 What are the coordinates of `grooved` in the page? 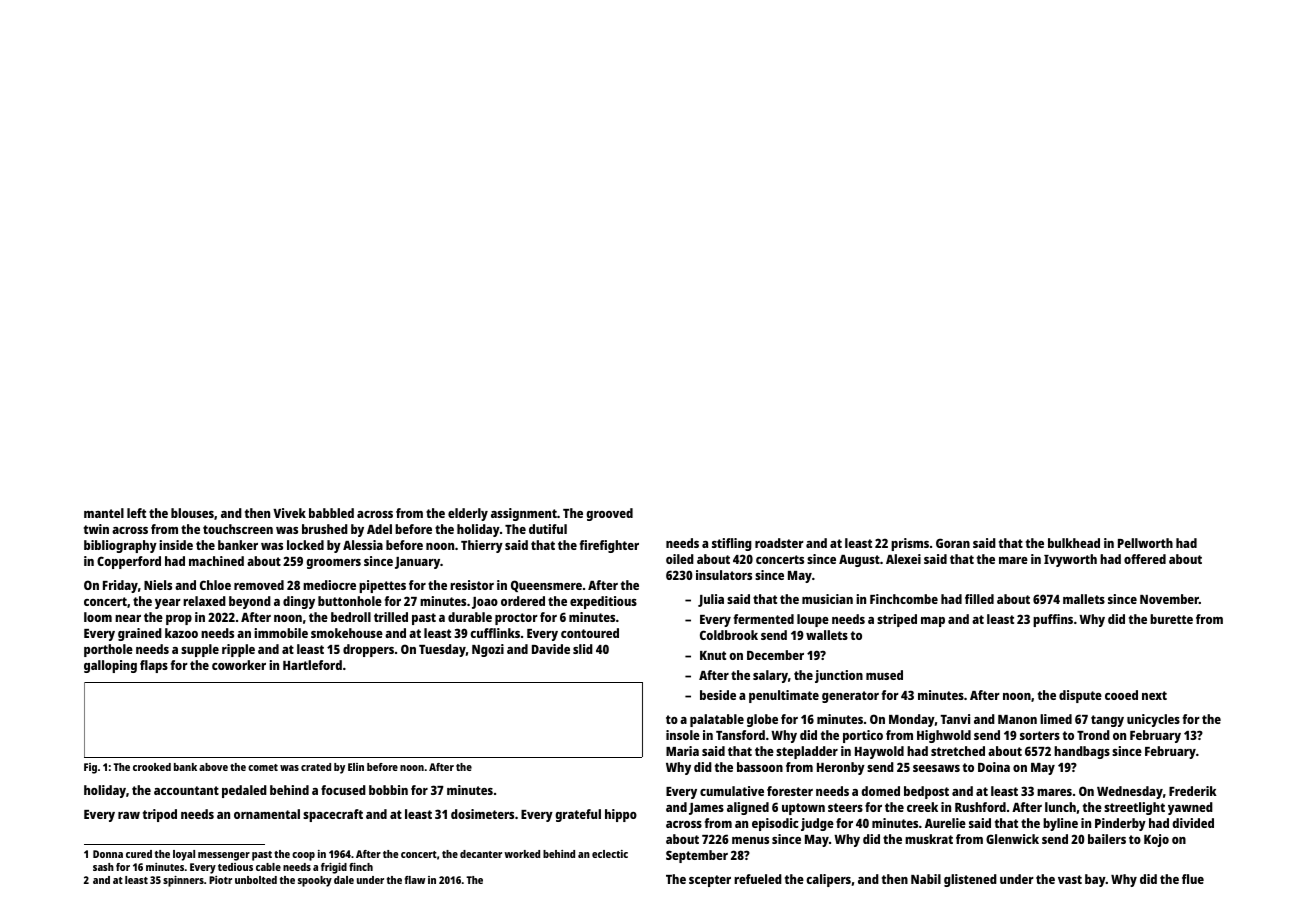 It's located at (609, 514).
